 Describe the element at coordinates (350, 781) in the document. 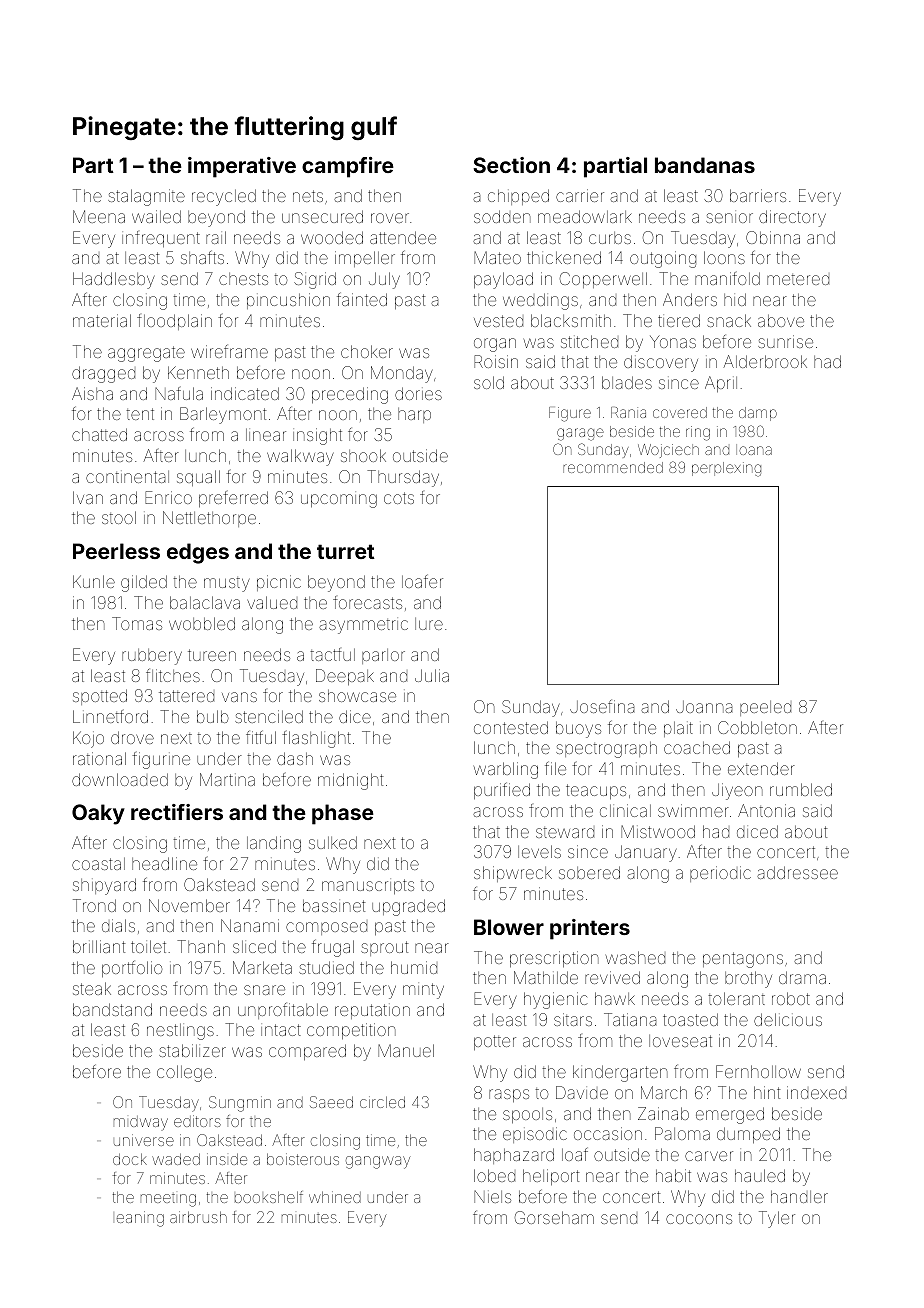

I see `midnight` at that location.
